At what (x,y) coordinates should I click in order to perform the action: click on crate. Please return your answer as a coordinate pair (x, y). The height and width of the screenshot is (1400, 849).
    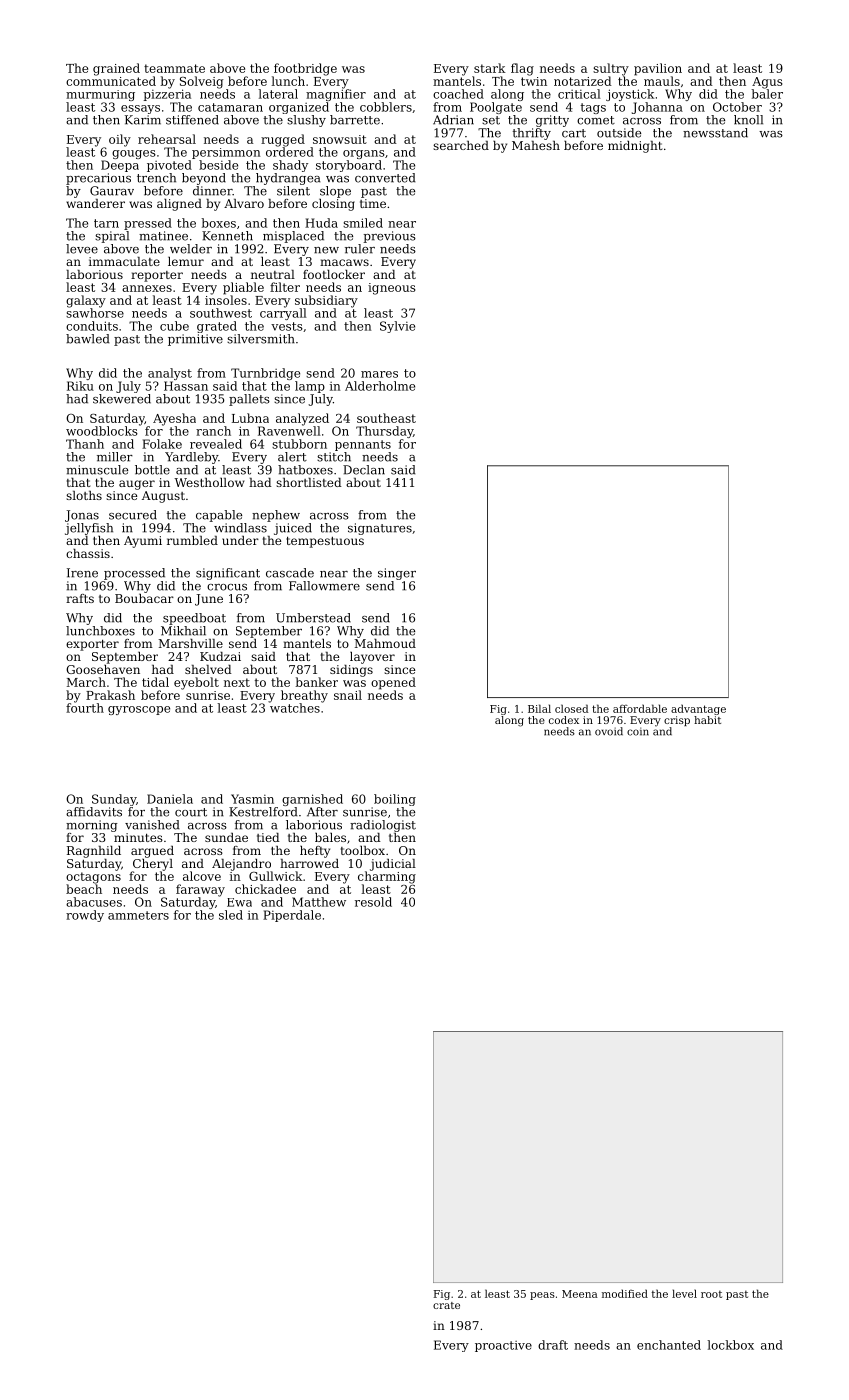
    Looking at the image, I should click on (446, 1305).
